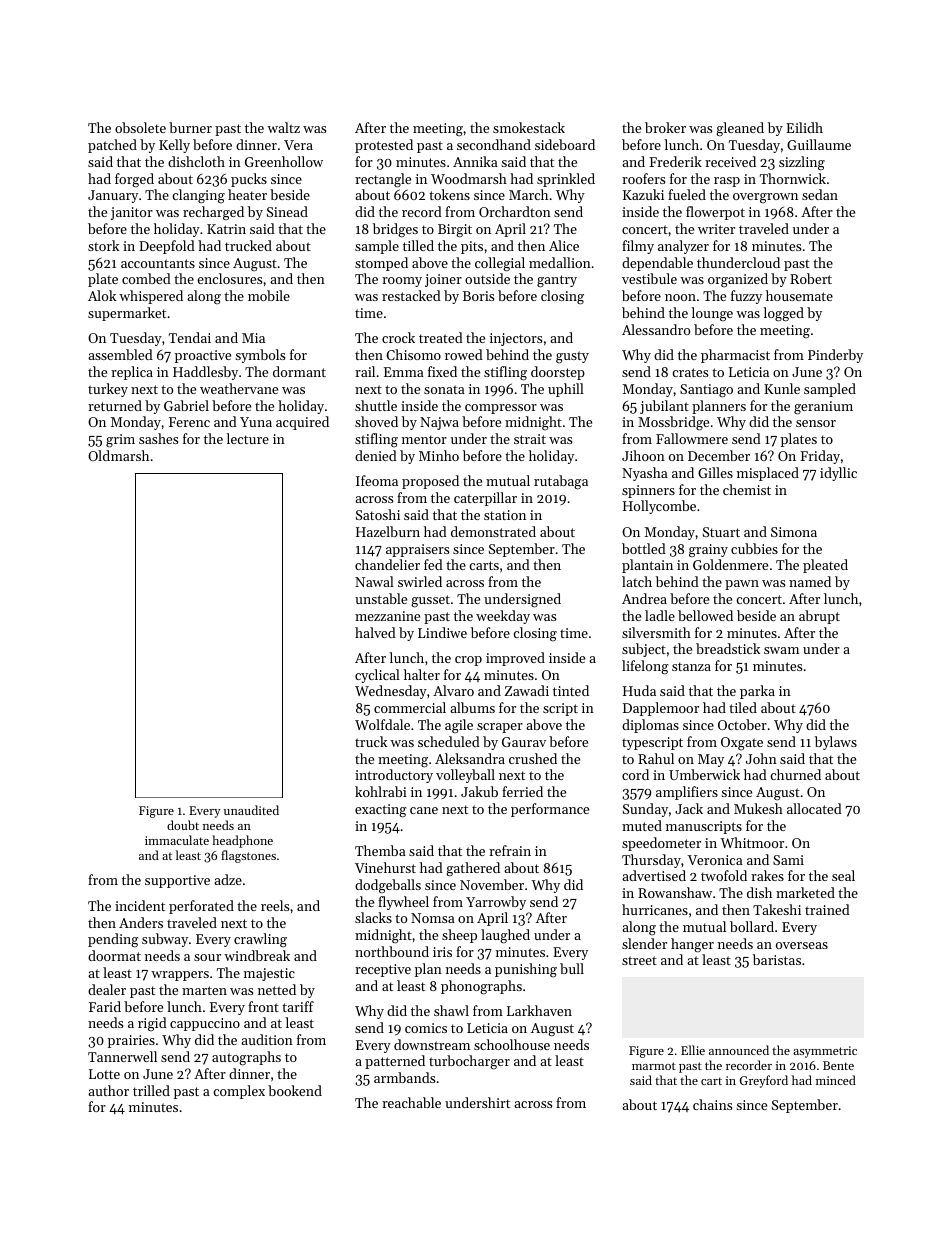  Describe the element at coordinates (687, 793) in the document. I see `amplifiers` at that location.
